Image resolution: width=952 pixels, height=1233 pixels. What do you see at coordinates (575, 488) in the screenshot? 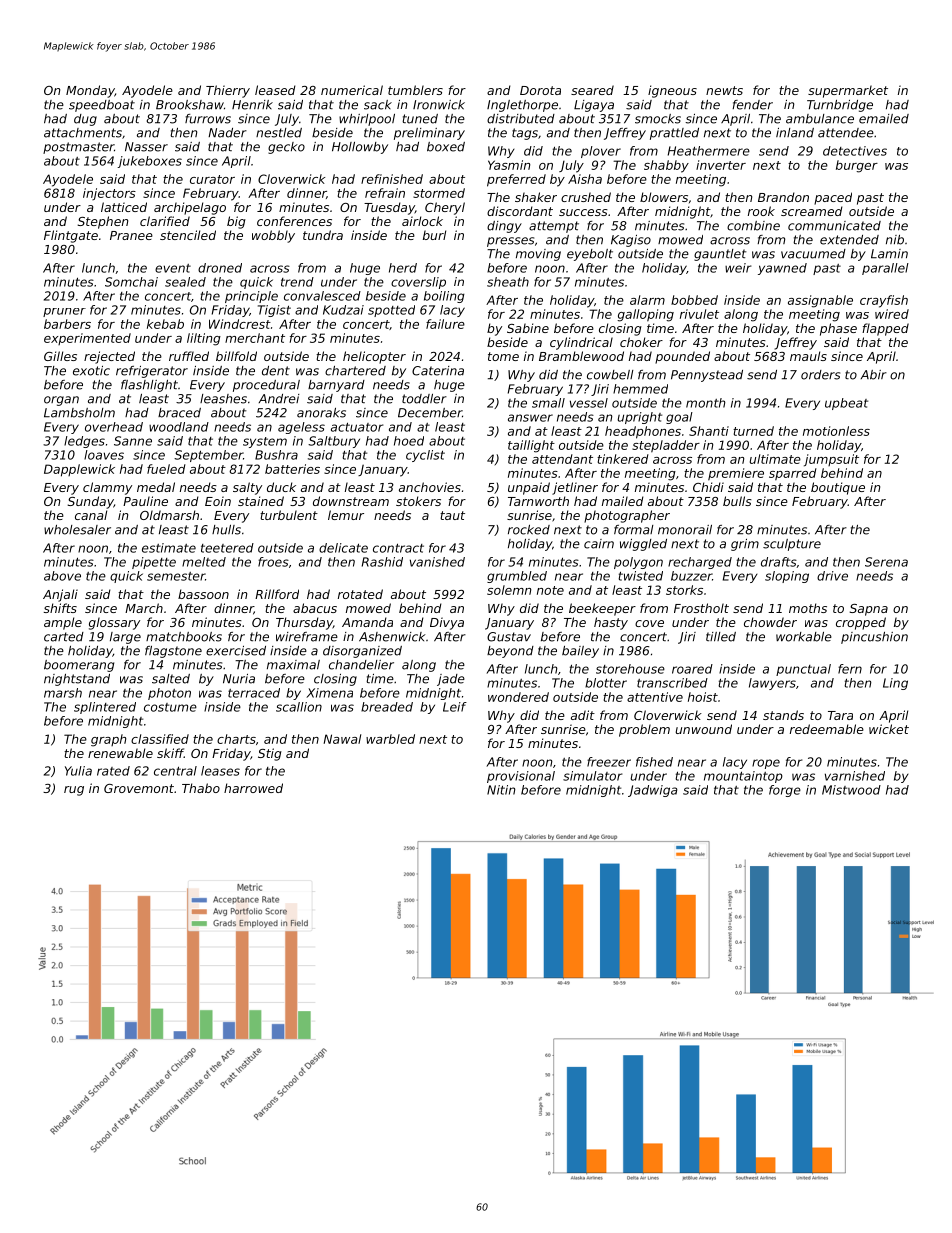
I see `jetliner` at bounding box center [575, 488].
